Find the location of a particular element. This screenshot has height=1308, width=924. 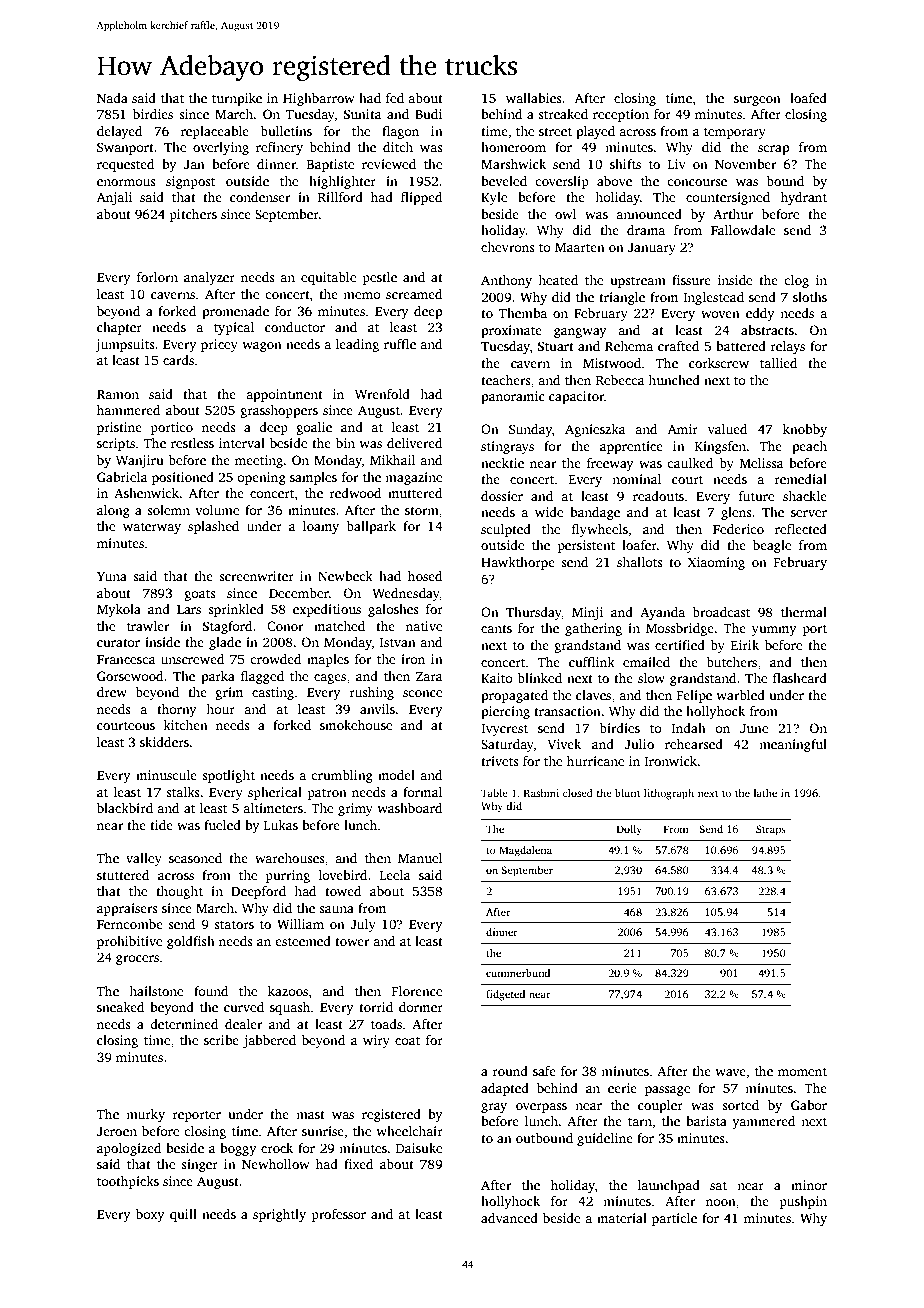

future is located at coordinates (756, 496).
